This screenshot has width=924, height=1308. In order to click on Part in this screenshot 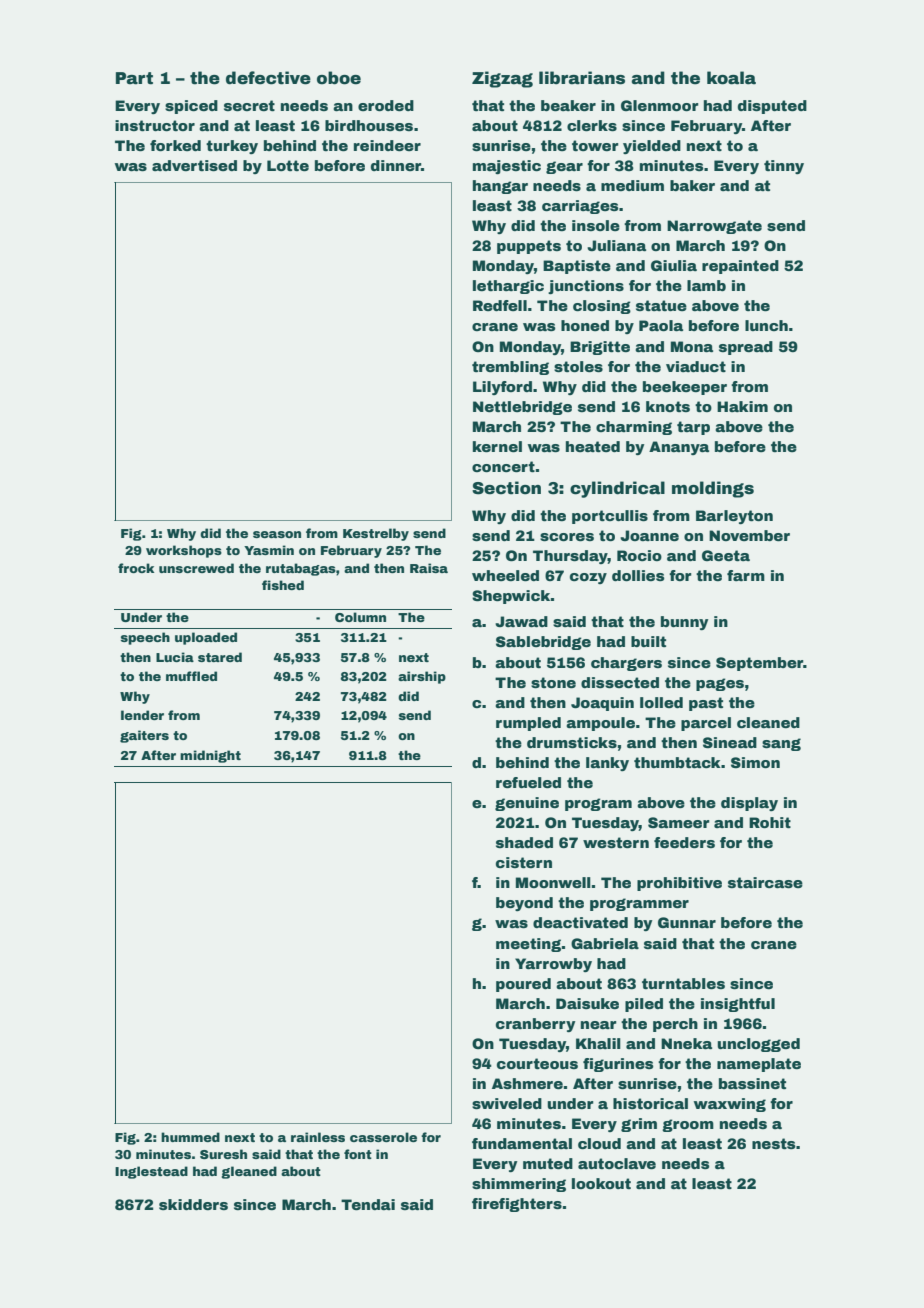, I will do `click(134, 78)`.
